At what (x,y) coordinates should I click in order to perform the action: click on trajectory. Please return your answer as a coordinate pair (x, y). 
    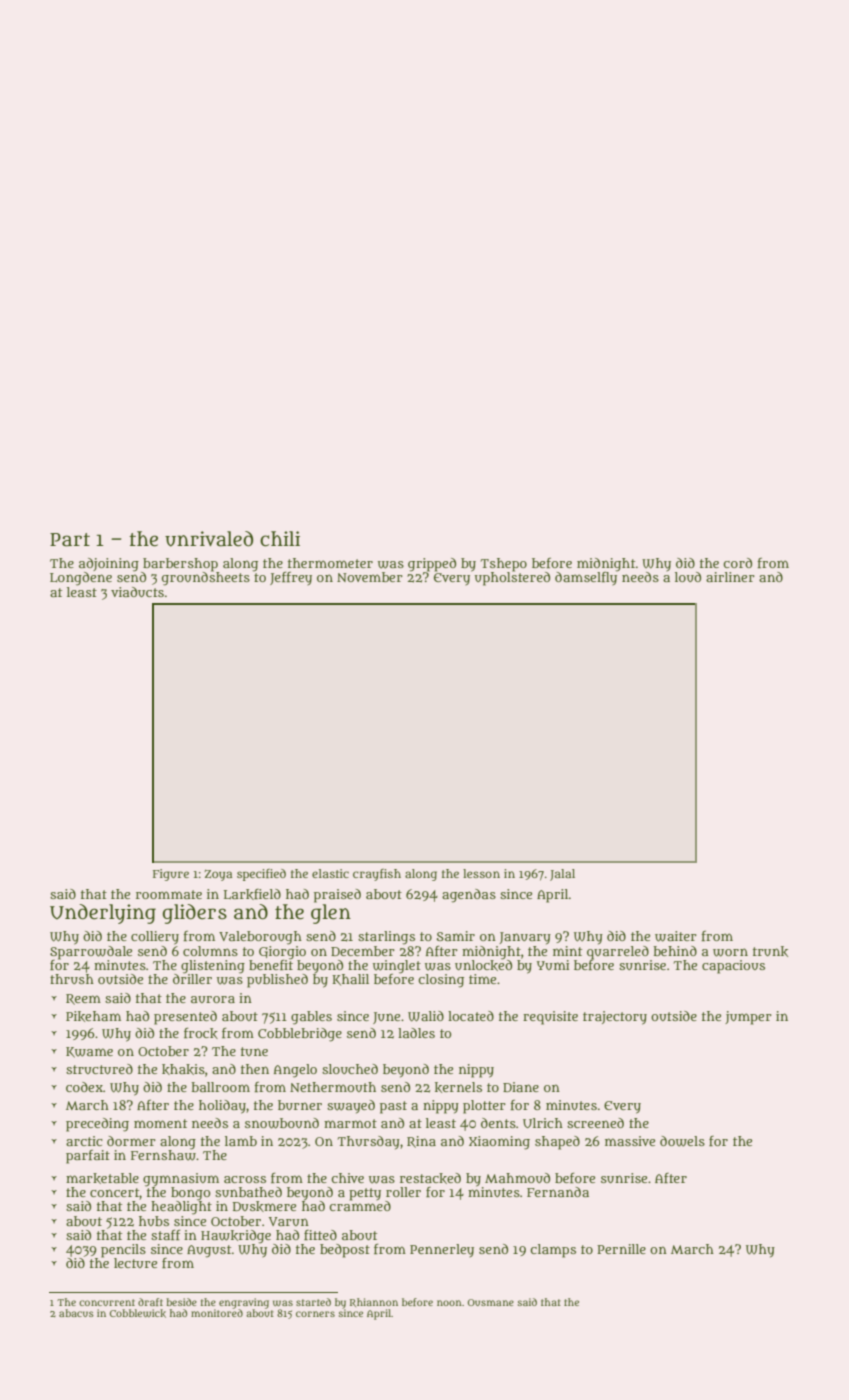
    Looking at the image, I should click on (615, 1018).
